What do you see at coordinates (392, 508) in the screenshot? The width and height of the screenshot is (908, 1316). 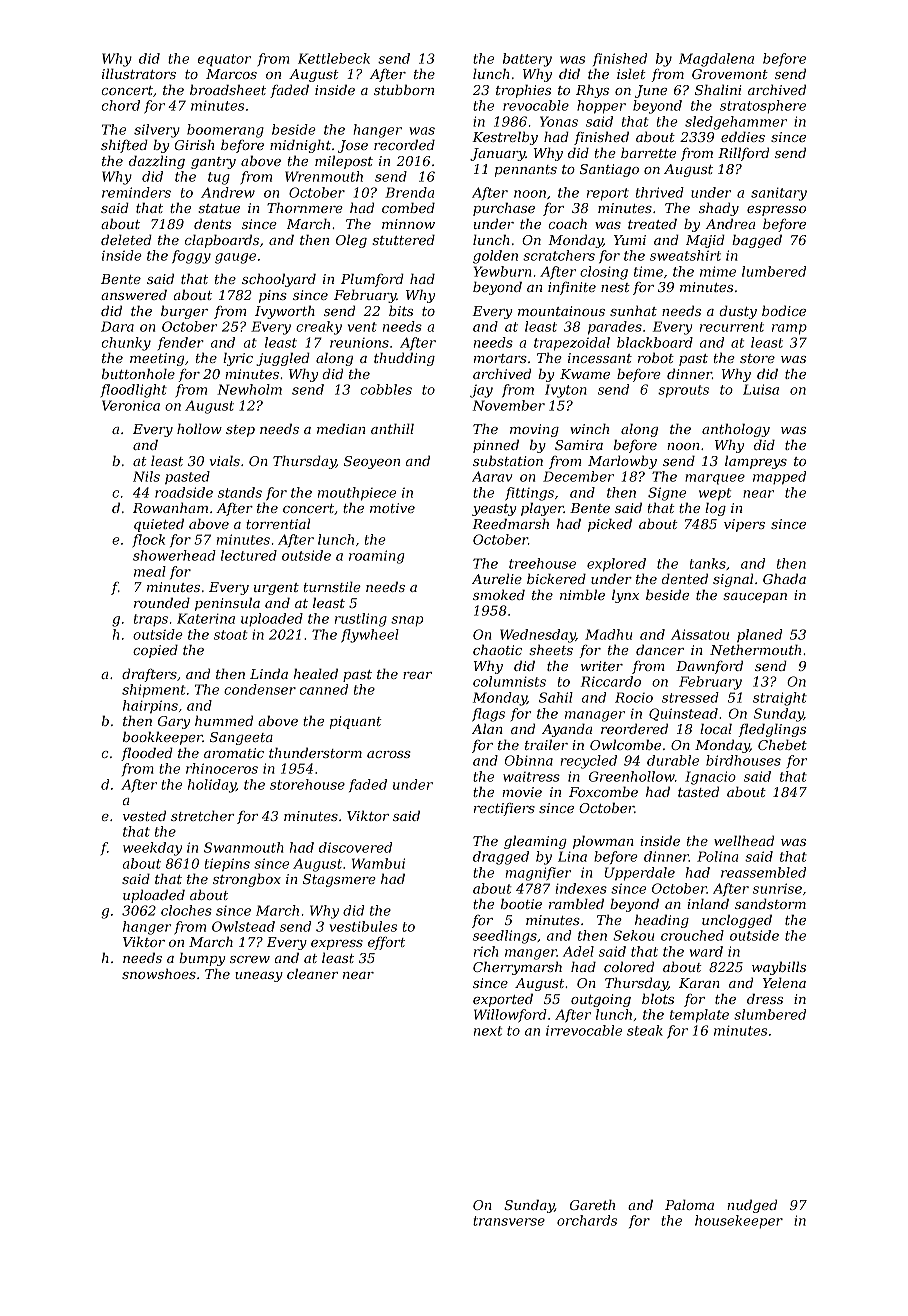 I see `motive` at bounding box center [392, 508].
